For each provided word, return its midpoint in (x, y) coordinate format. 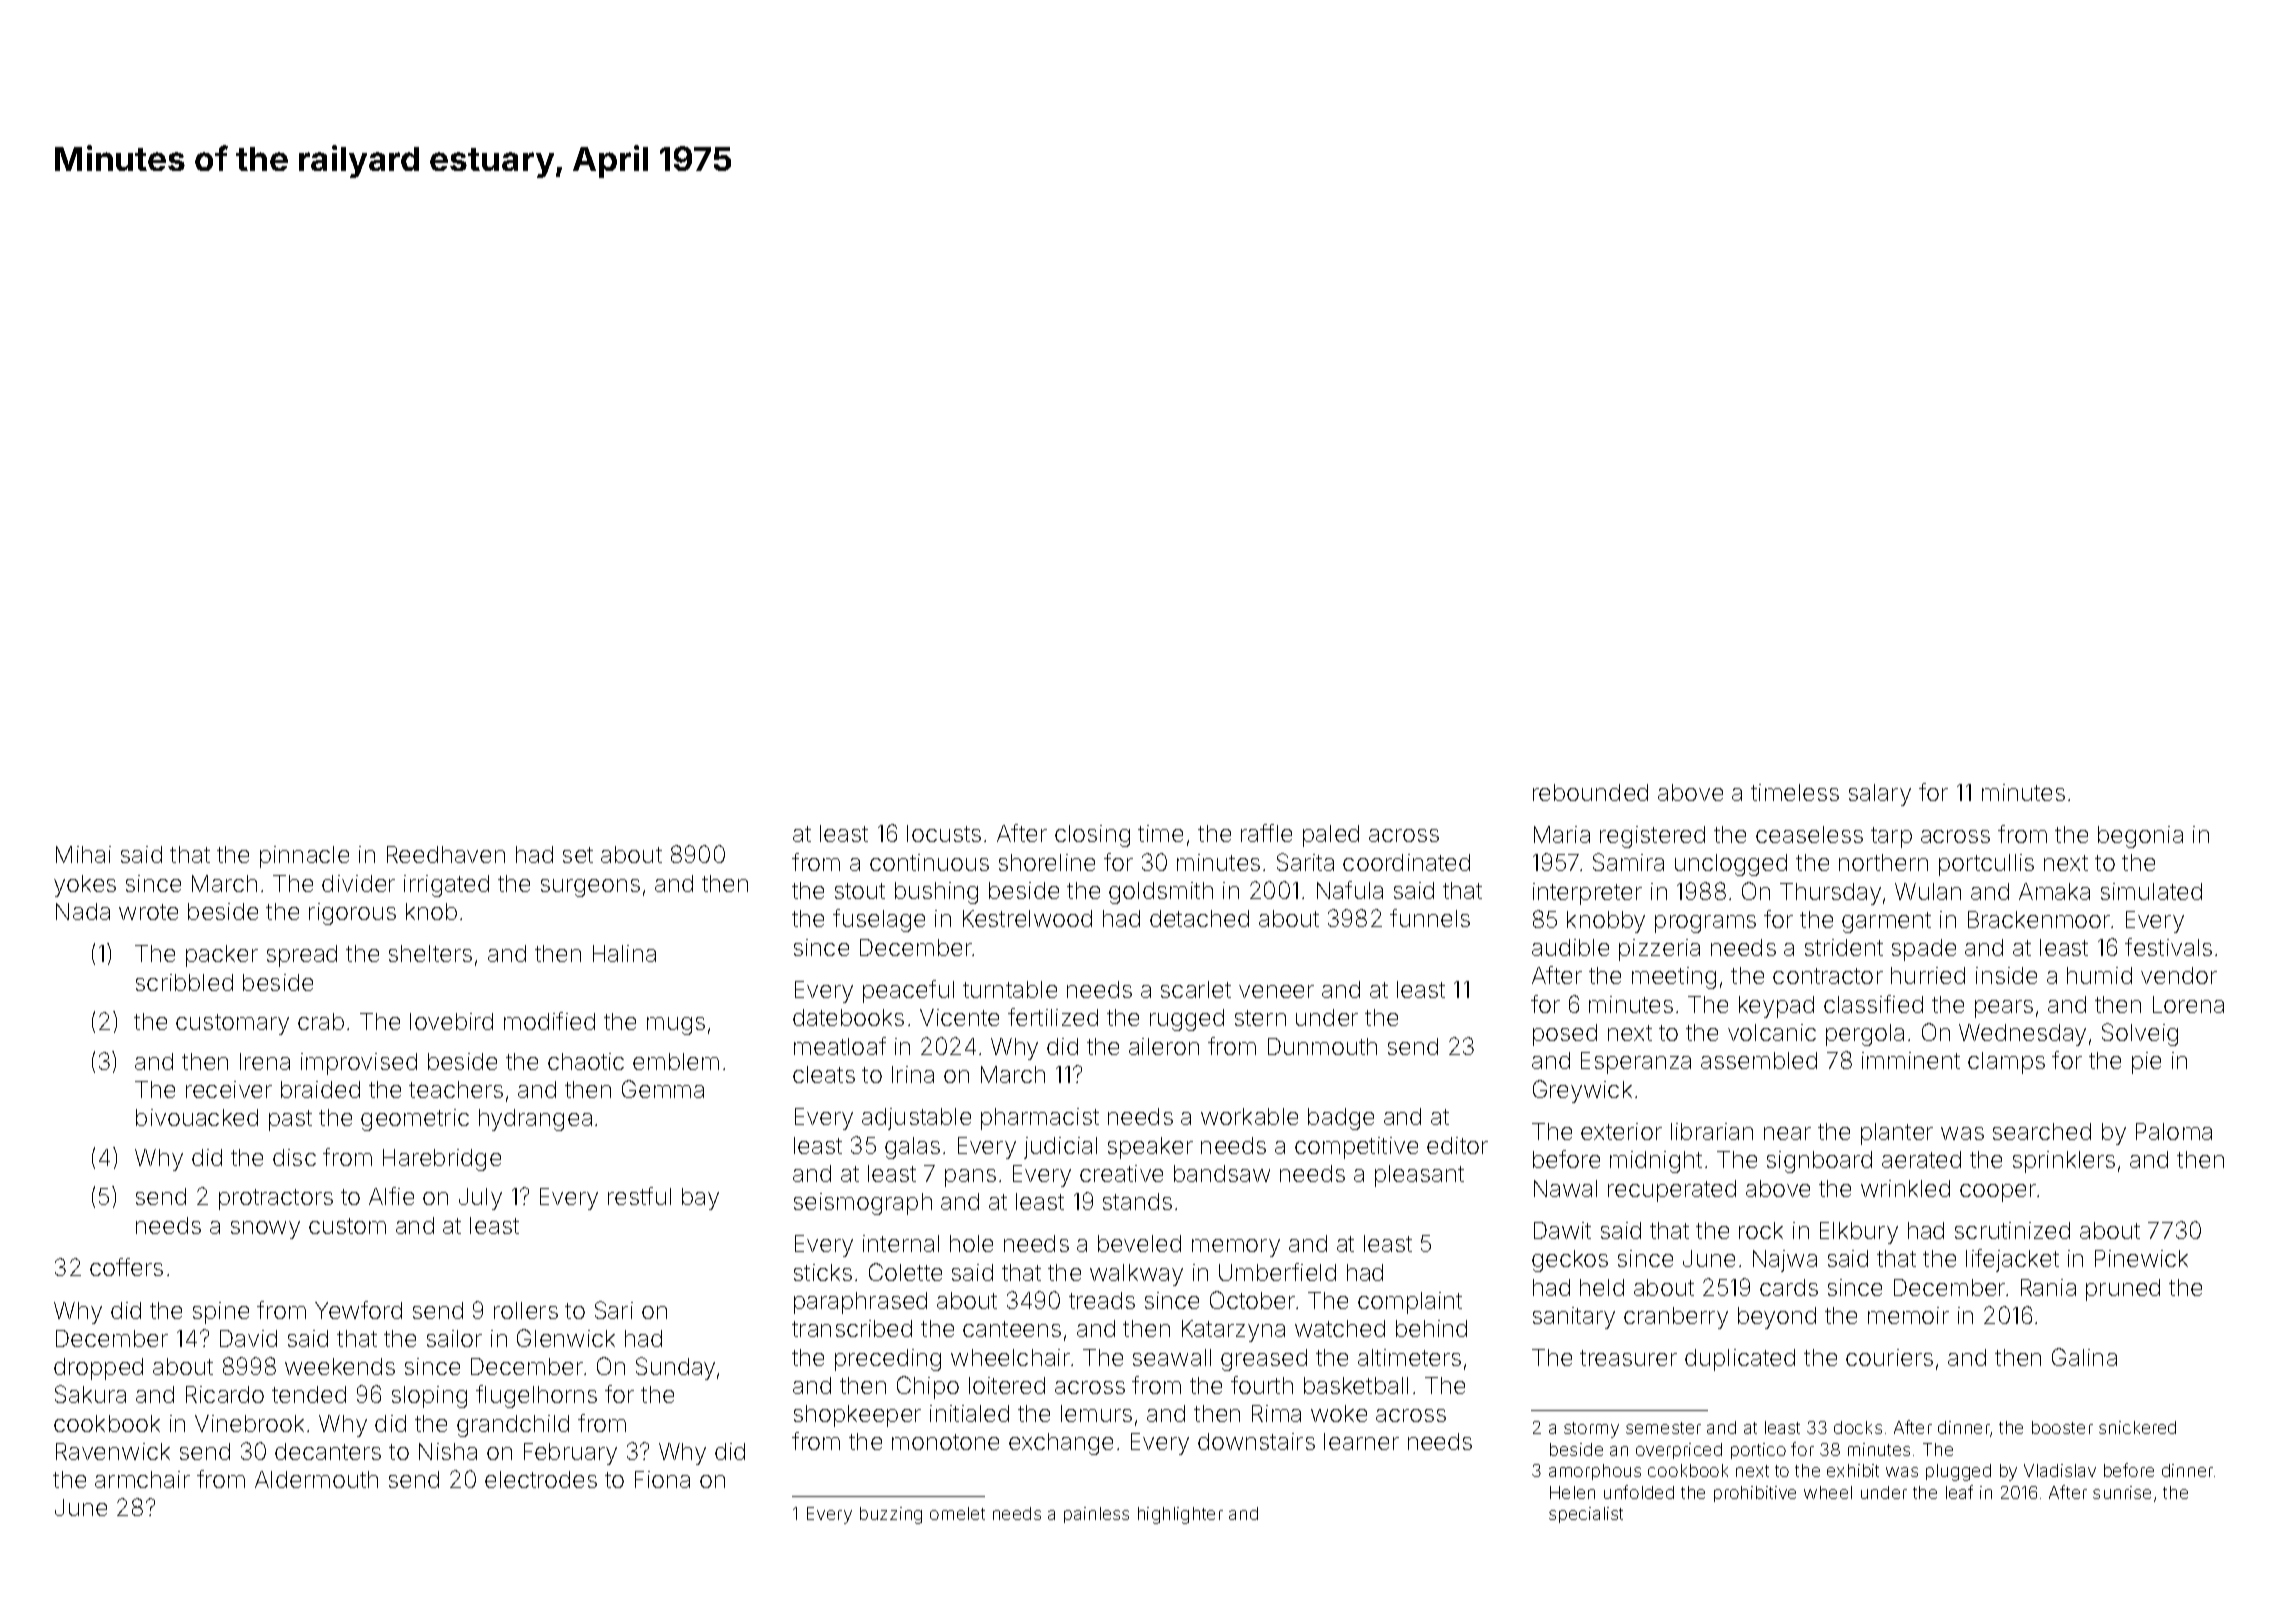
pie (2146, 1063)
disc (294, 1157)
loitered (1007, 1385)
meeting (1674, 978)
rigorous (352, 914)
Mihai (83, 854)
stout (860, 891)
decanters (328, 1451)
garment (1886, 922)
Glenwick (566, 1338)
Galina (2084, 1357)
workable (1249, 1116)
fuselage (879, 920)
